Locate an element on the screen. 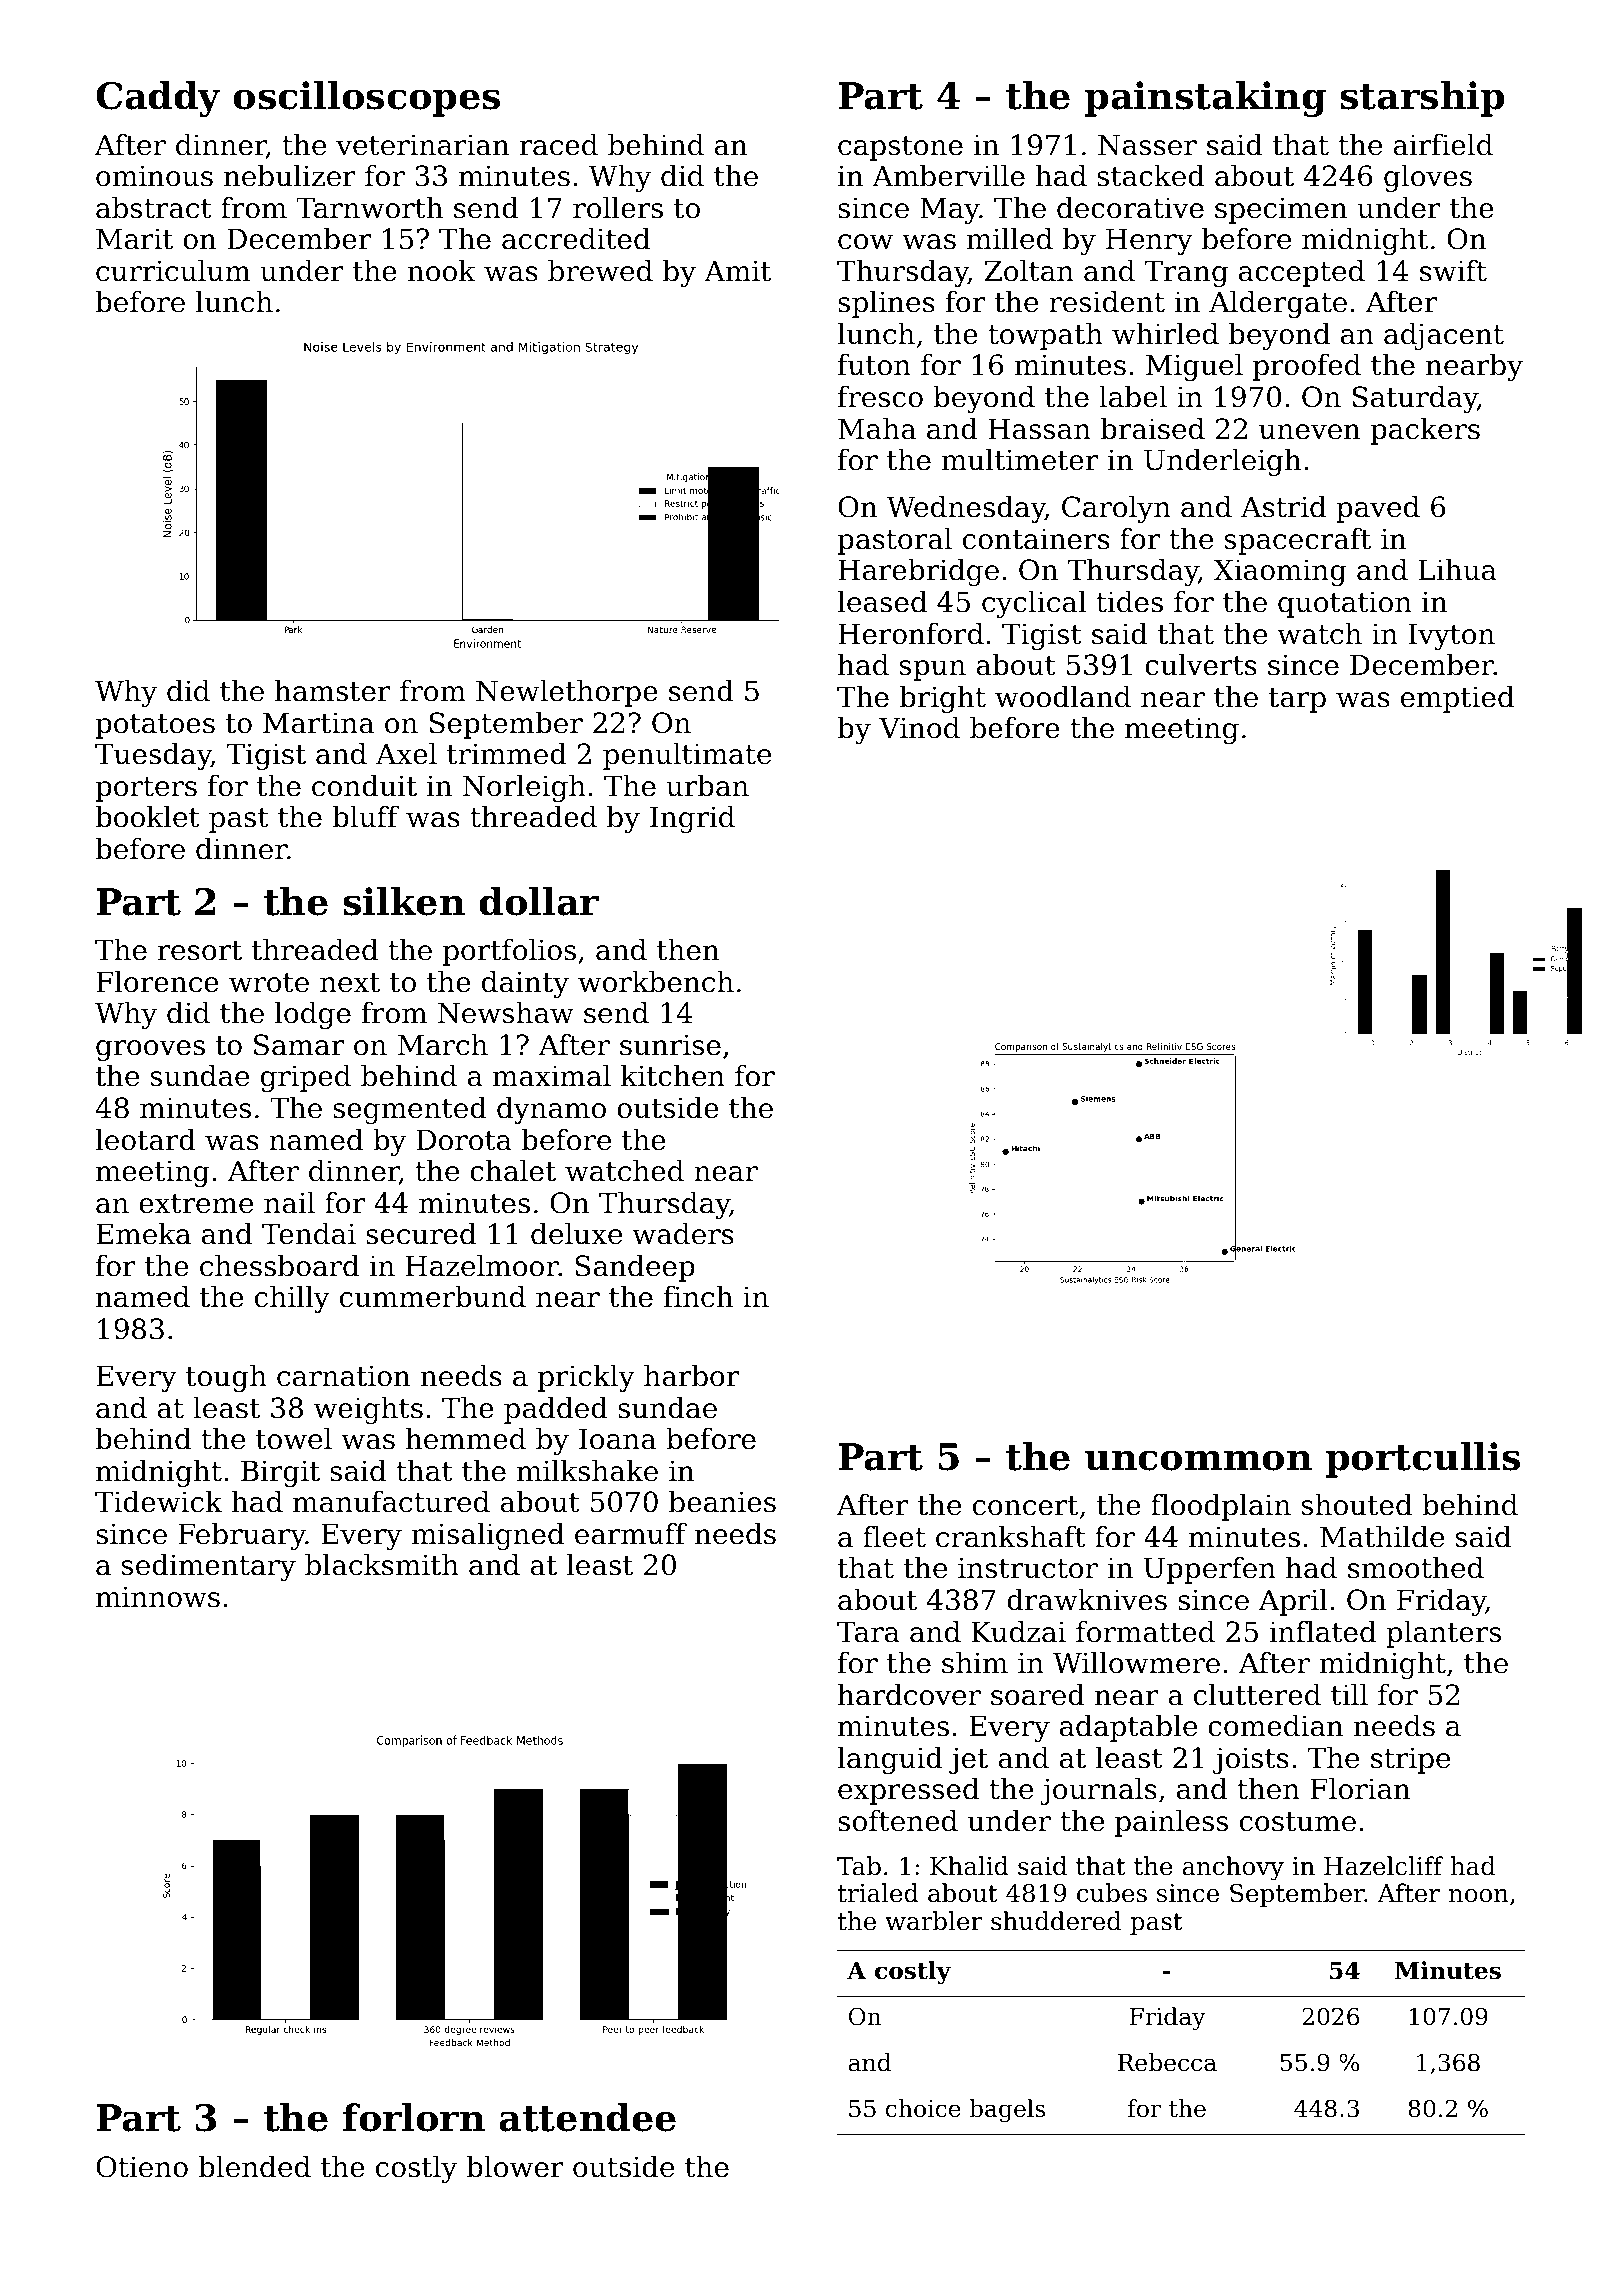 The height and width of the screenshot is (2292, 1620). brewed is located at coordinates (600, 271).
